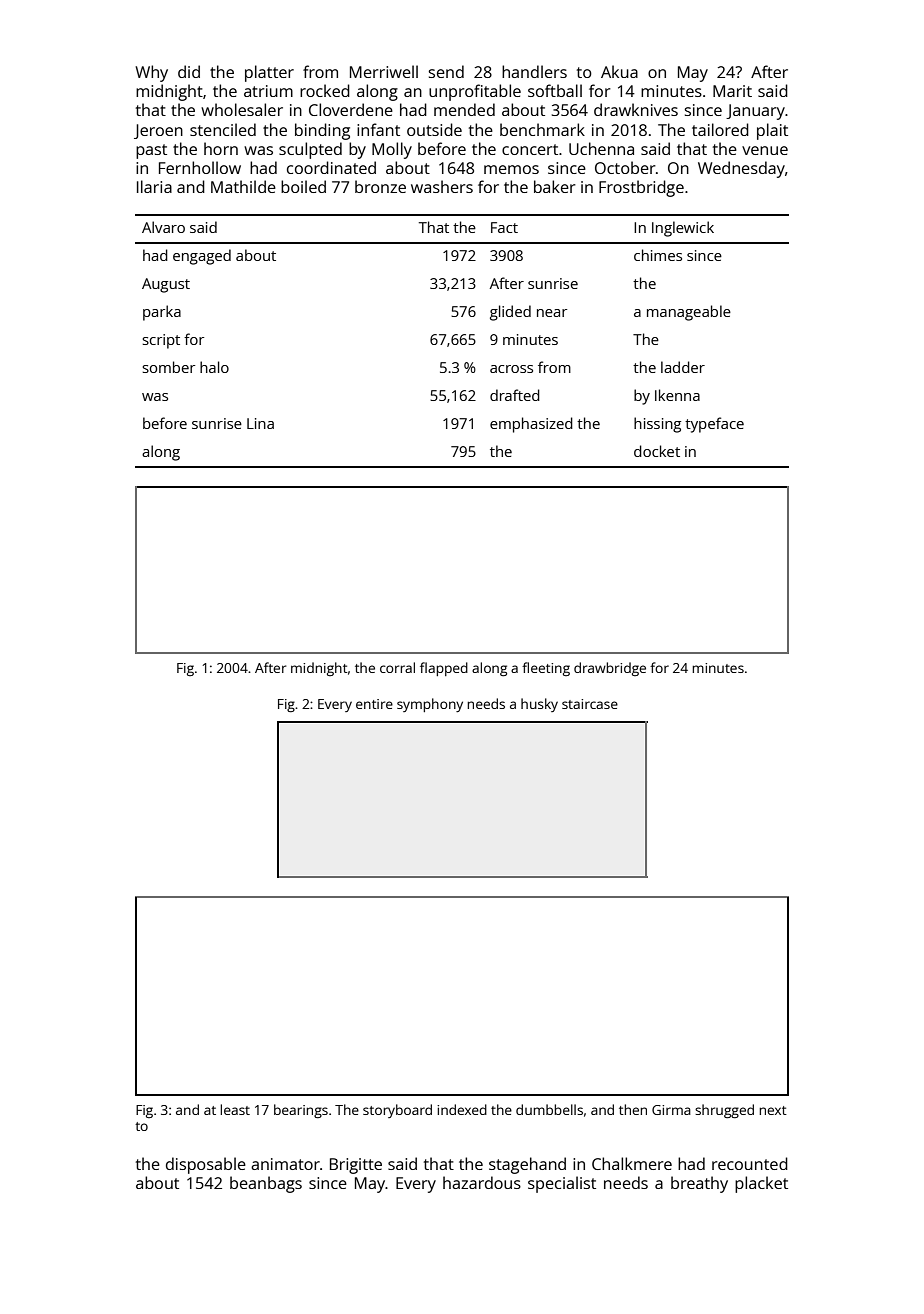 Image resolution: width=924 pixels, height=1314 pixels. Describe the element at coordinates (430, 705) in the document. I see `symphony` at that location.
